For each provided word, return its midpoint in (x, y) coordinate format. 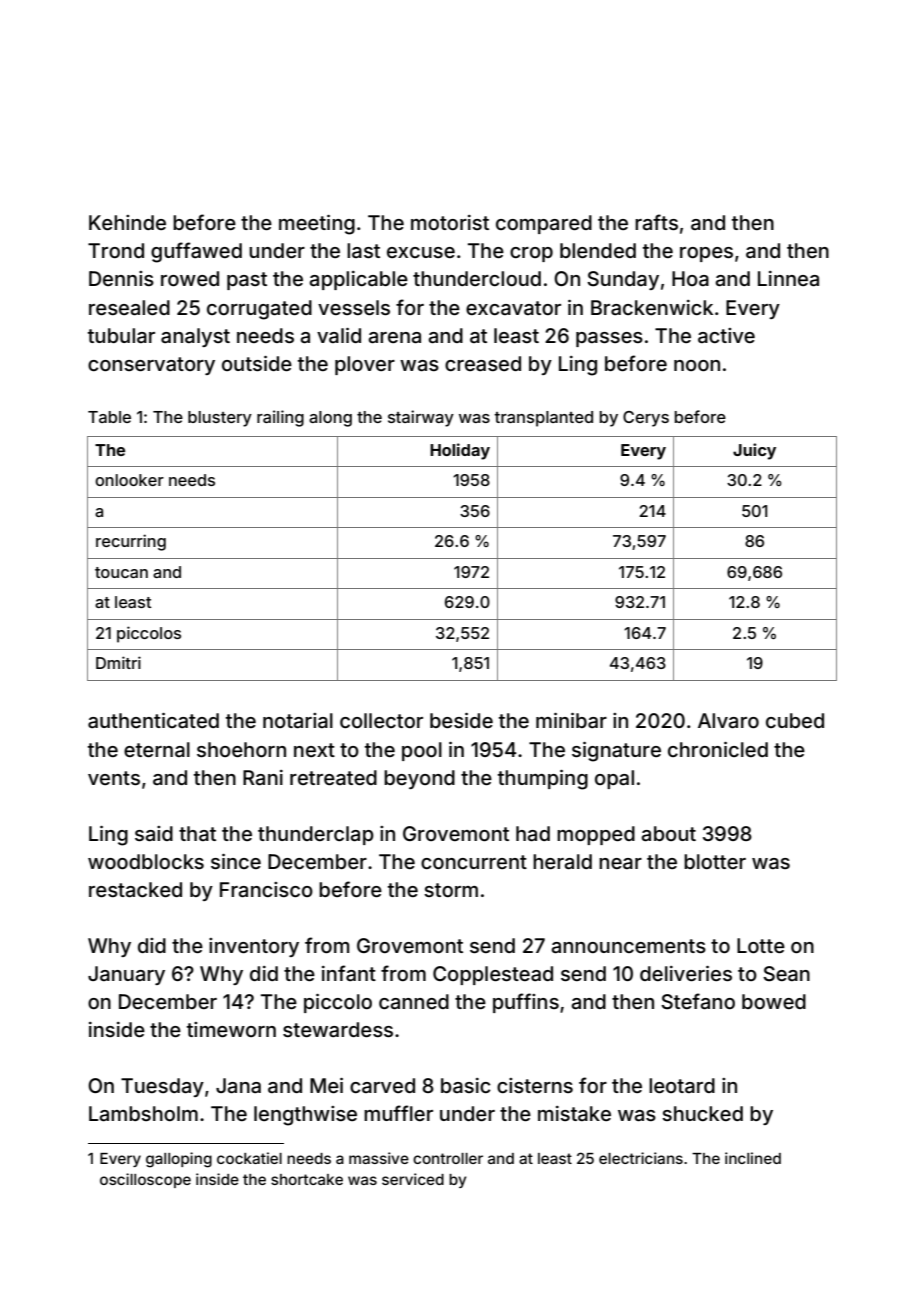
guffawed (196, 252)
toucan (121, 572)
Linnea (788, 278)
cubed (795, 720)
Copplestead (493, 975)
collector (381, 720)
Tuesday (162, 1087)
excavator (513, 308)
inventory (254, 947)
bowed (774, 1001)
